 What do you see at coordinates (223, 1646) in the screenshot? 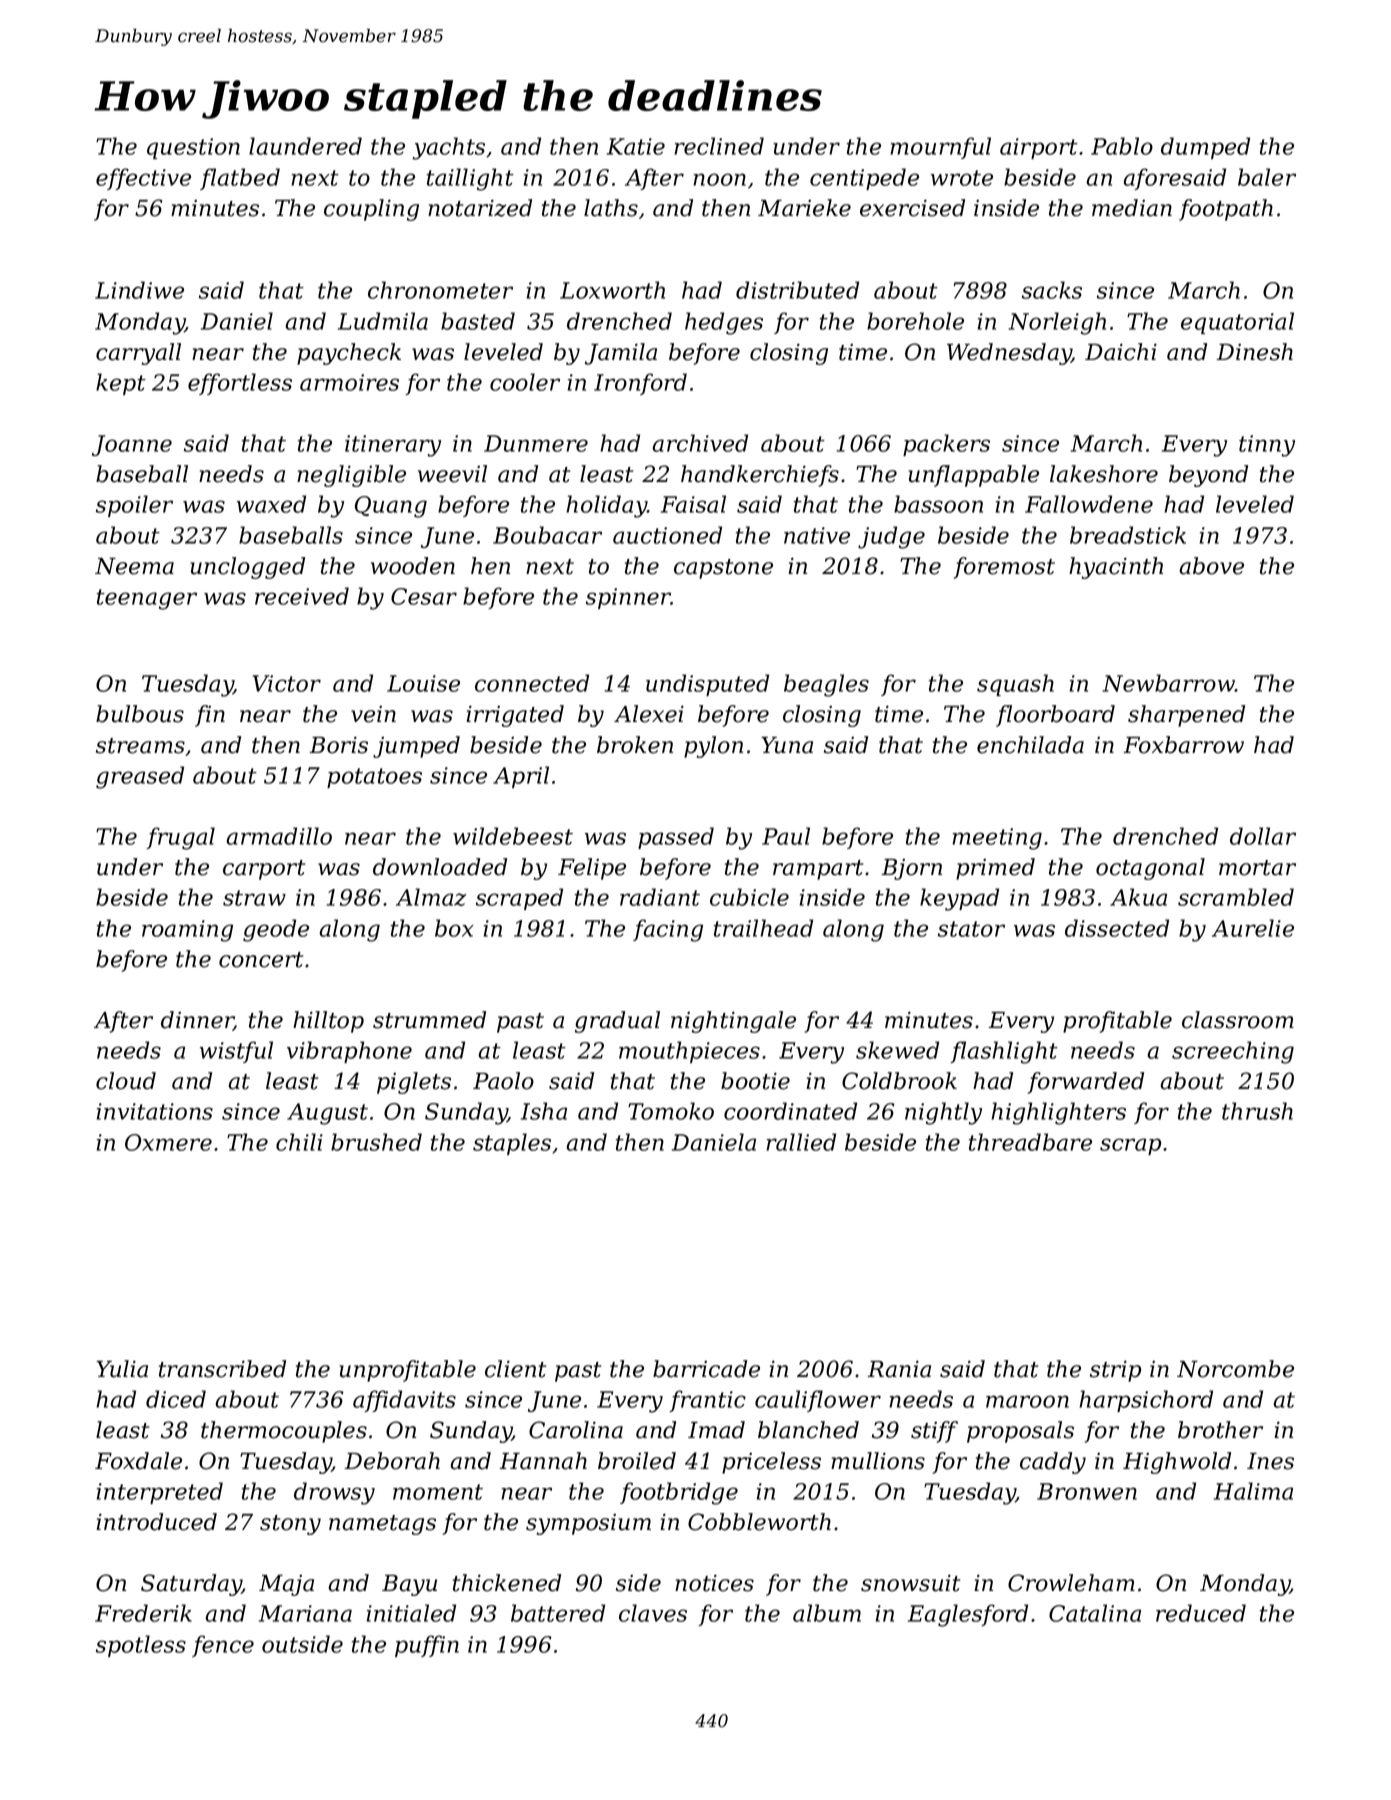
I see `fence` at bounding box center [223, 1646].
